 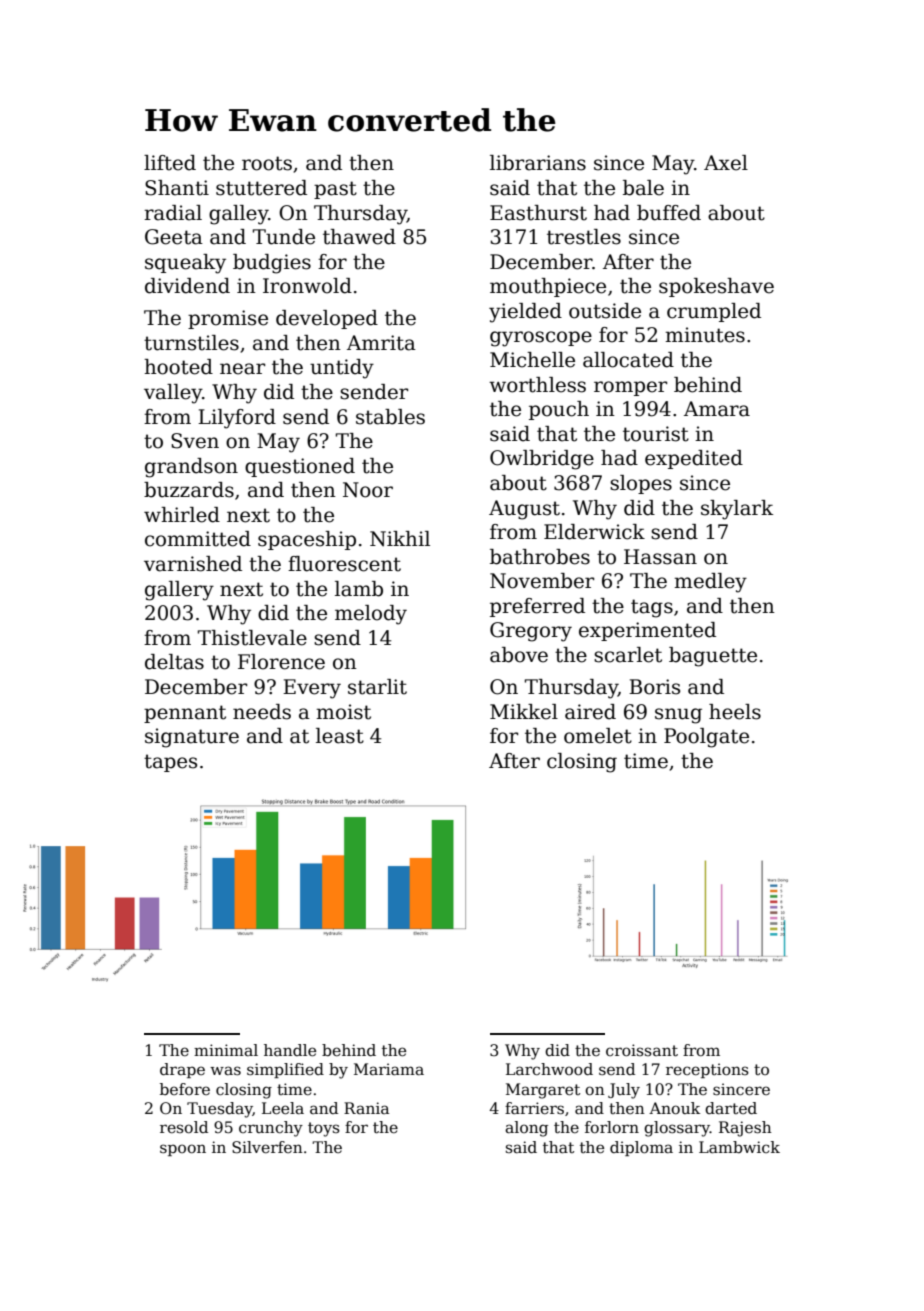 I want to click on Owlbridge, so click(x=542, y=460).
